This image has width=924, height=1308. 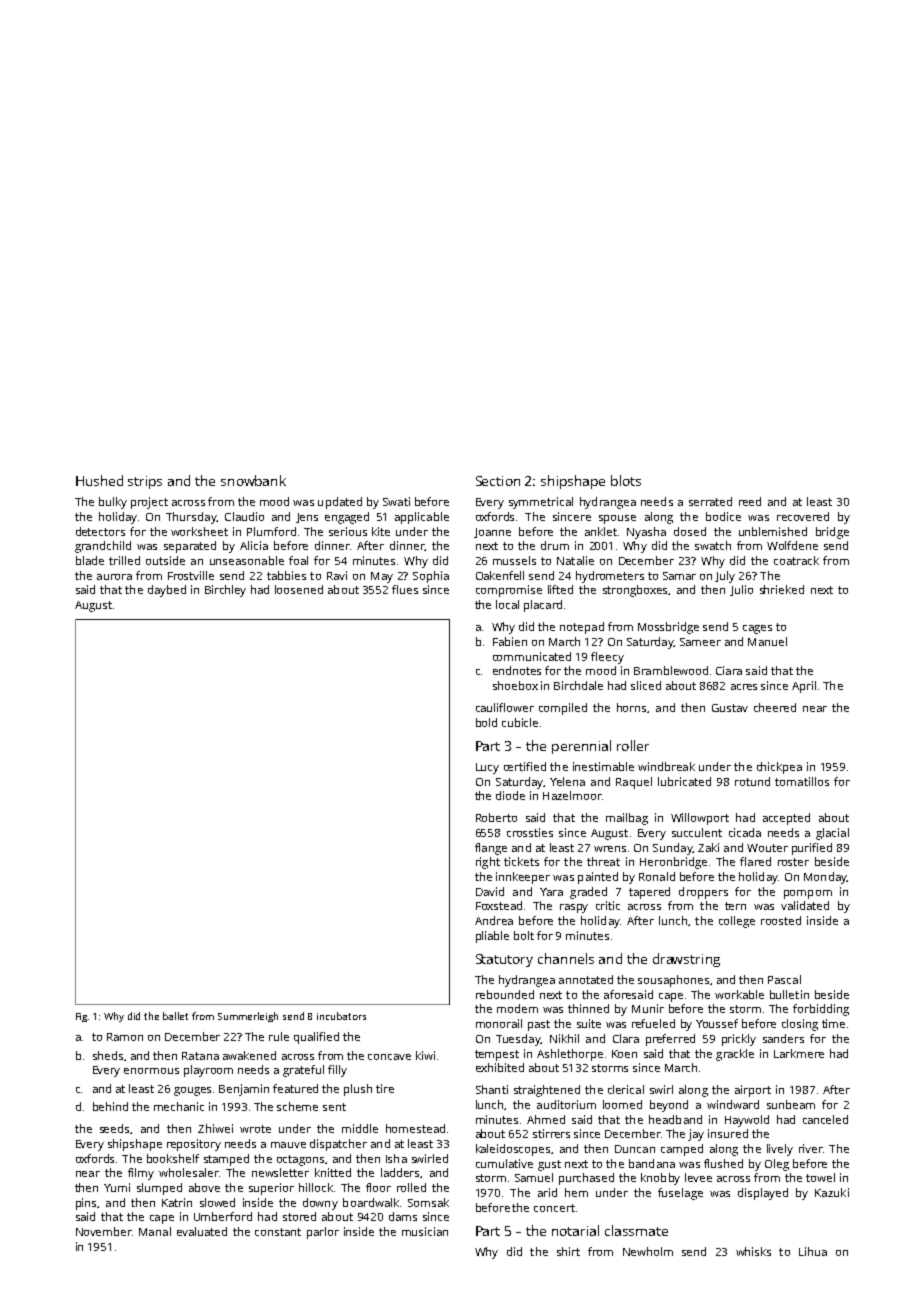 What do you see at coordinates (546, 1119) in the image?
I see `Ahmed` at bounding box center [546, 1119].
